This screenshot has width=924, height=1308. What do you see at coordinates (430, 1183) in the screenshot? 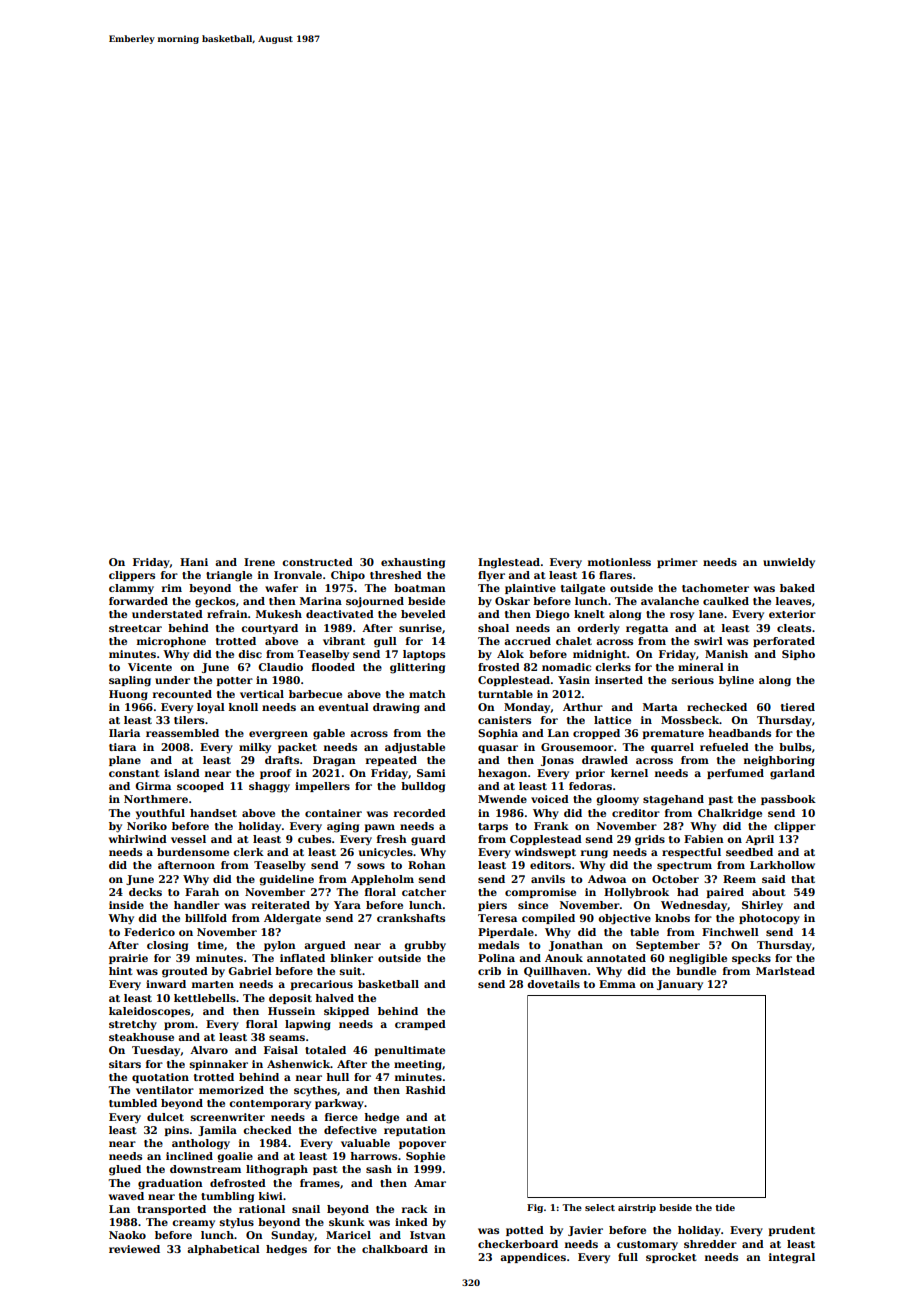
I see `Amar` at bounding box center [430, 1183].
